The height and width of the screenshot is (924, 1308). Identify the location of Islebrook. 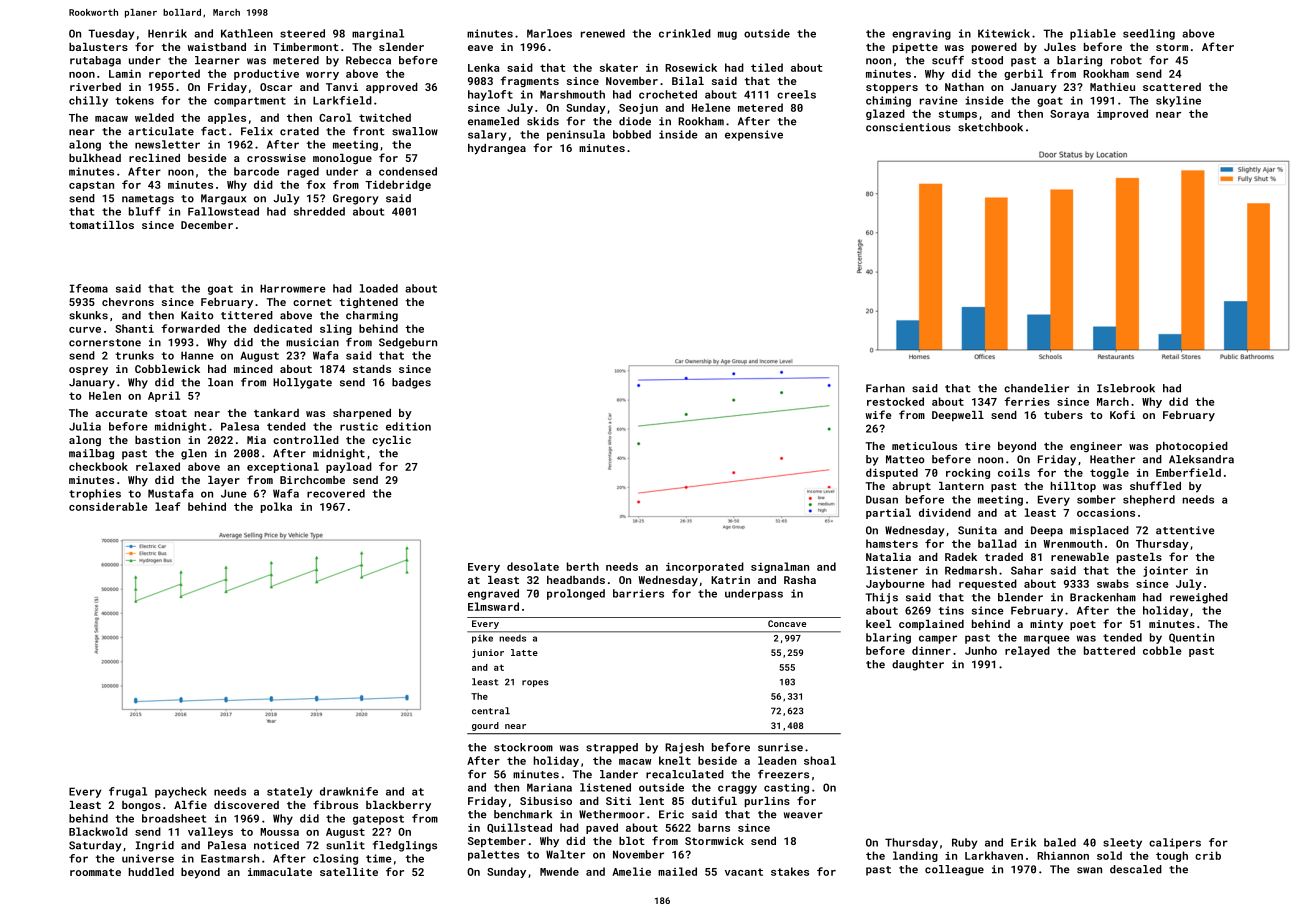
(1126, 388).
